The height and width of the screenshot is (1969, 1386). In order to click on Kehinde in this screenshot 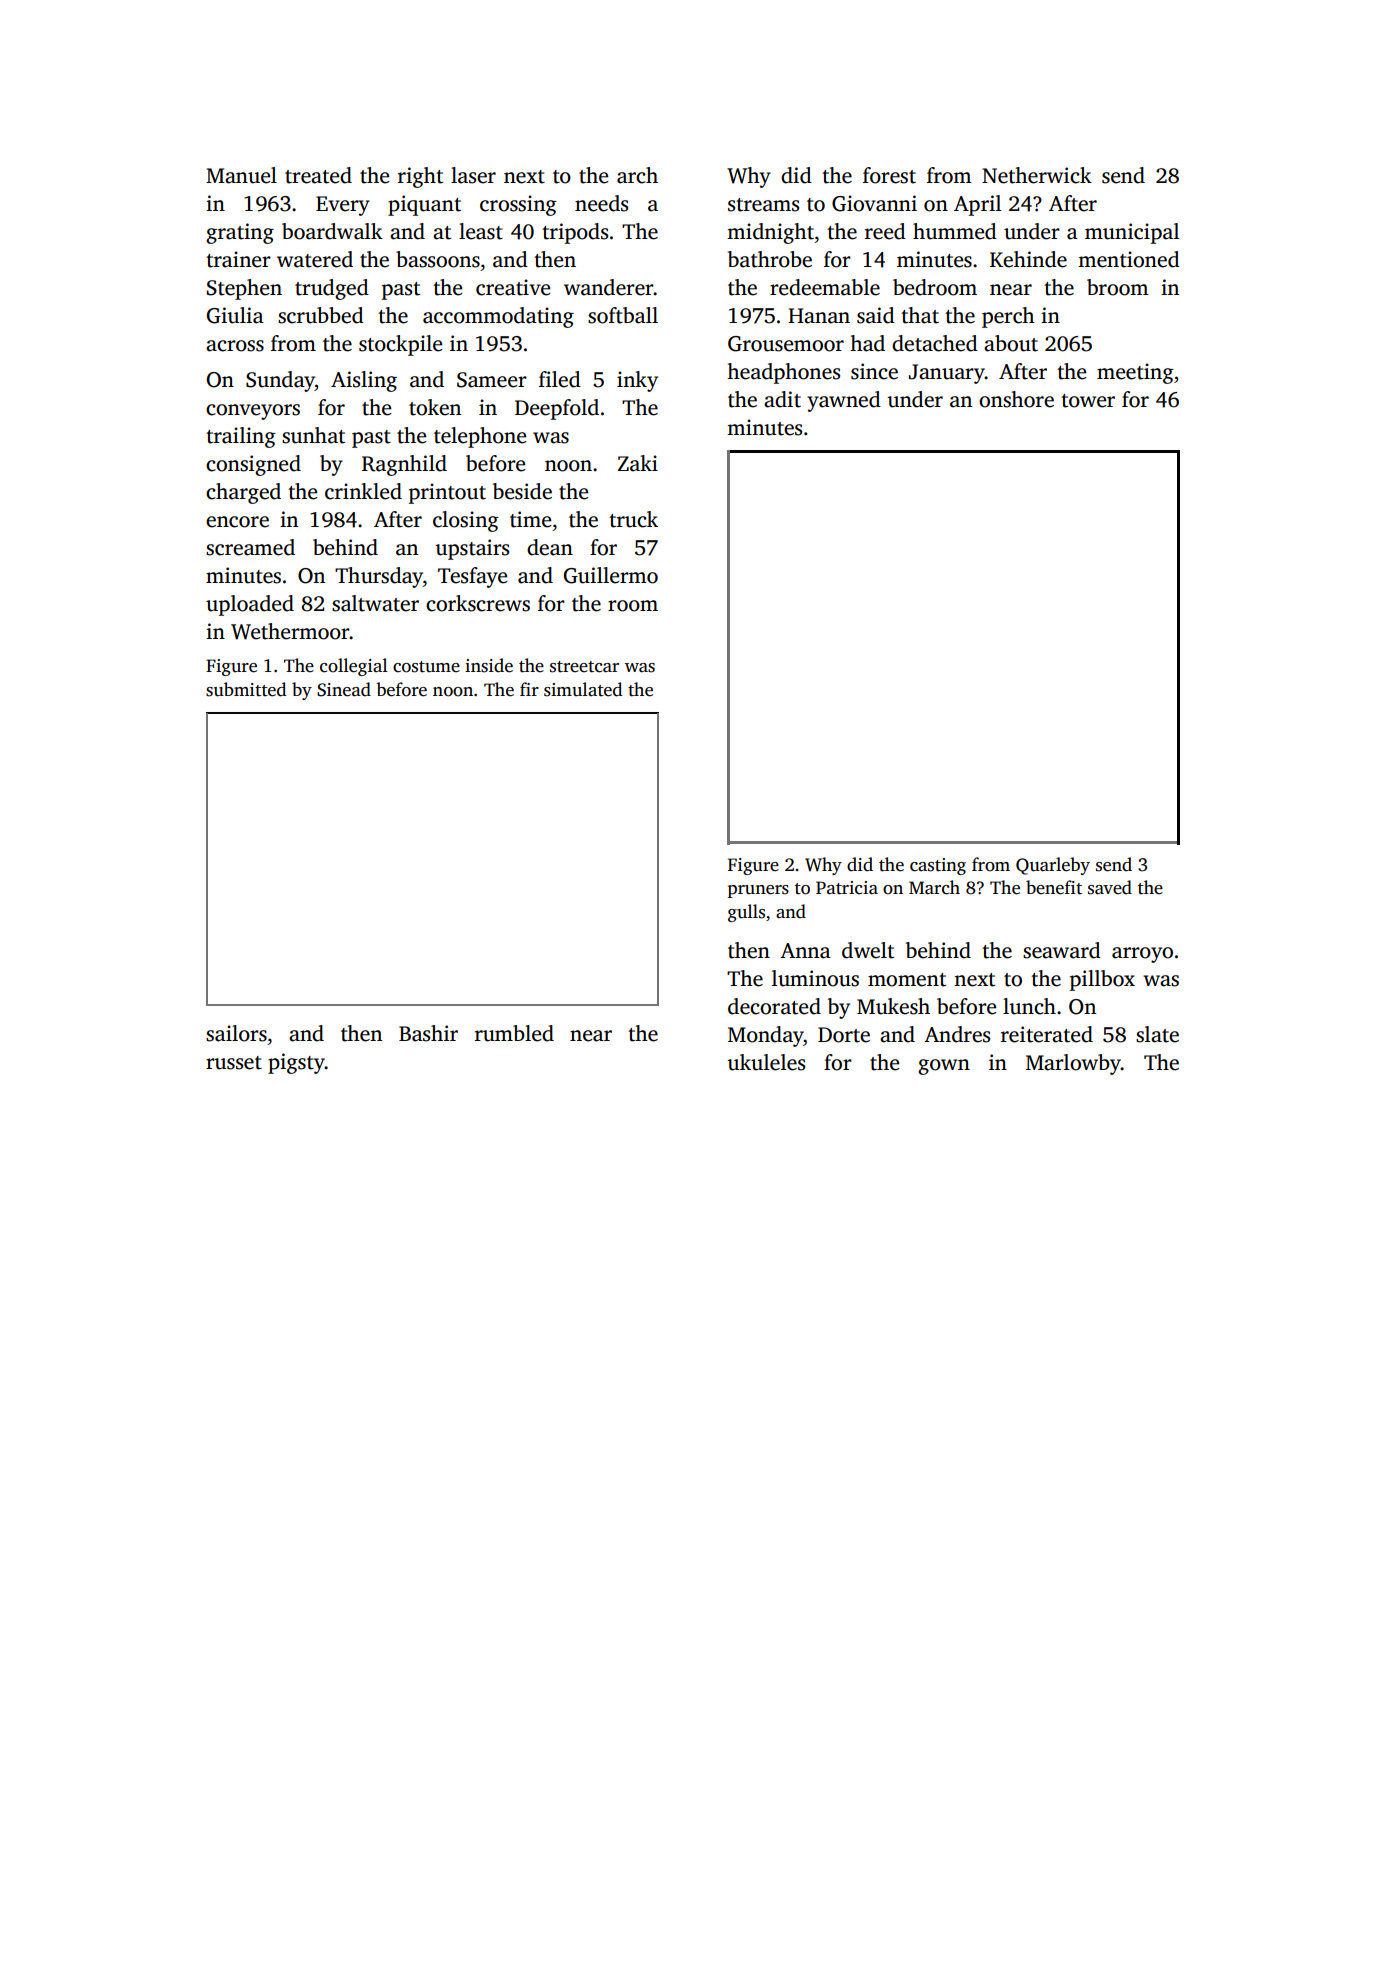, I will do `click(1028, 259)`.
